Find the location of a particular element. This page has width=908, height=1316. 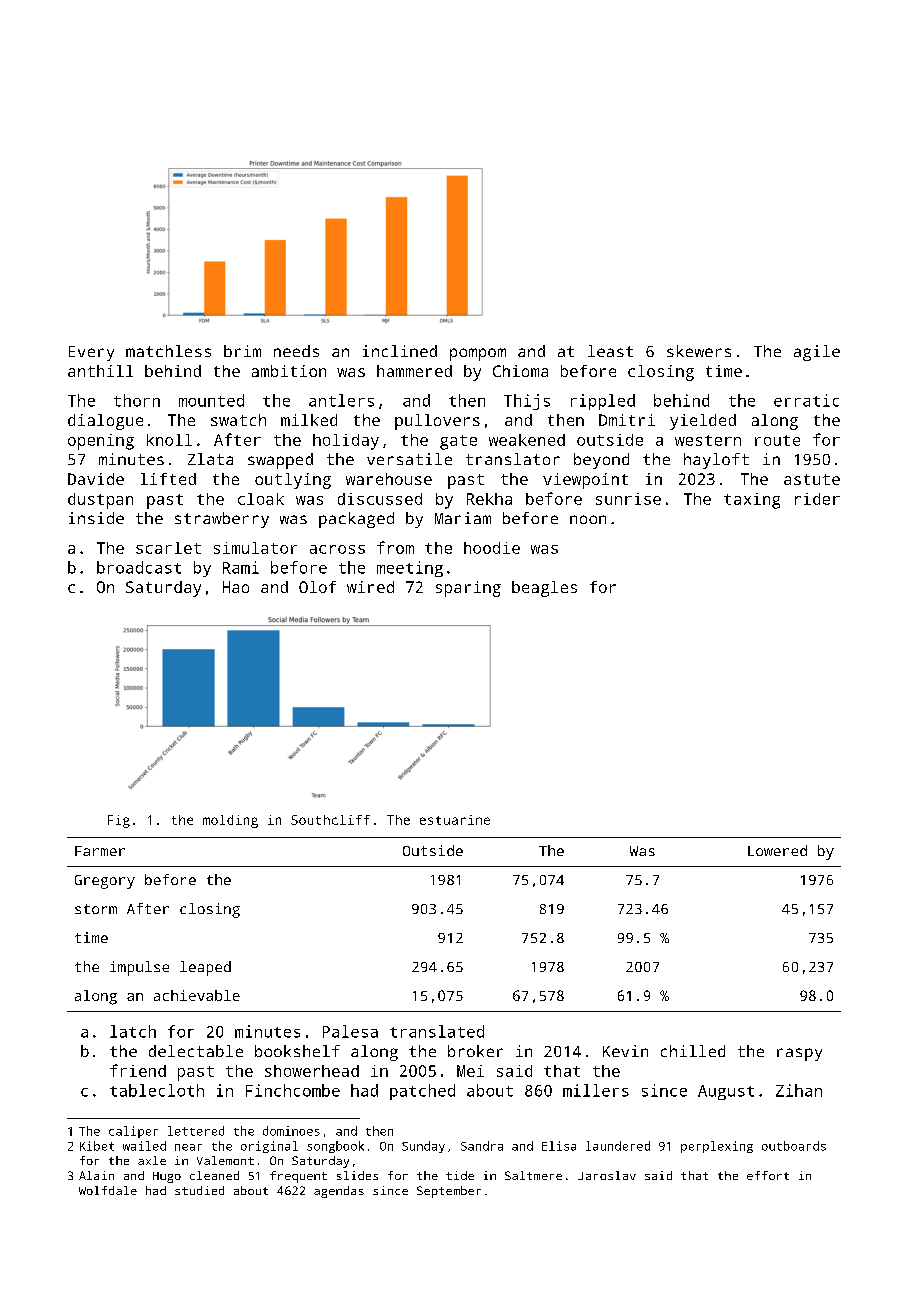

Chioma is located at coordinates (520, 371).
